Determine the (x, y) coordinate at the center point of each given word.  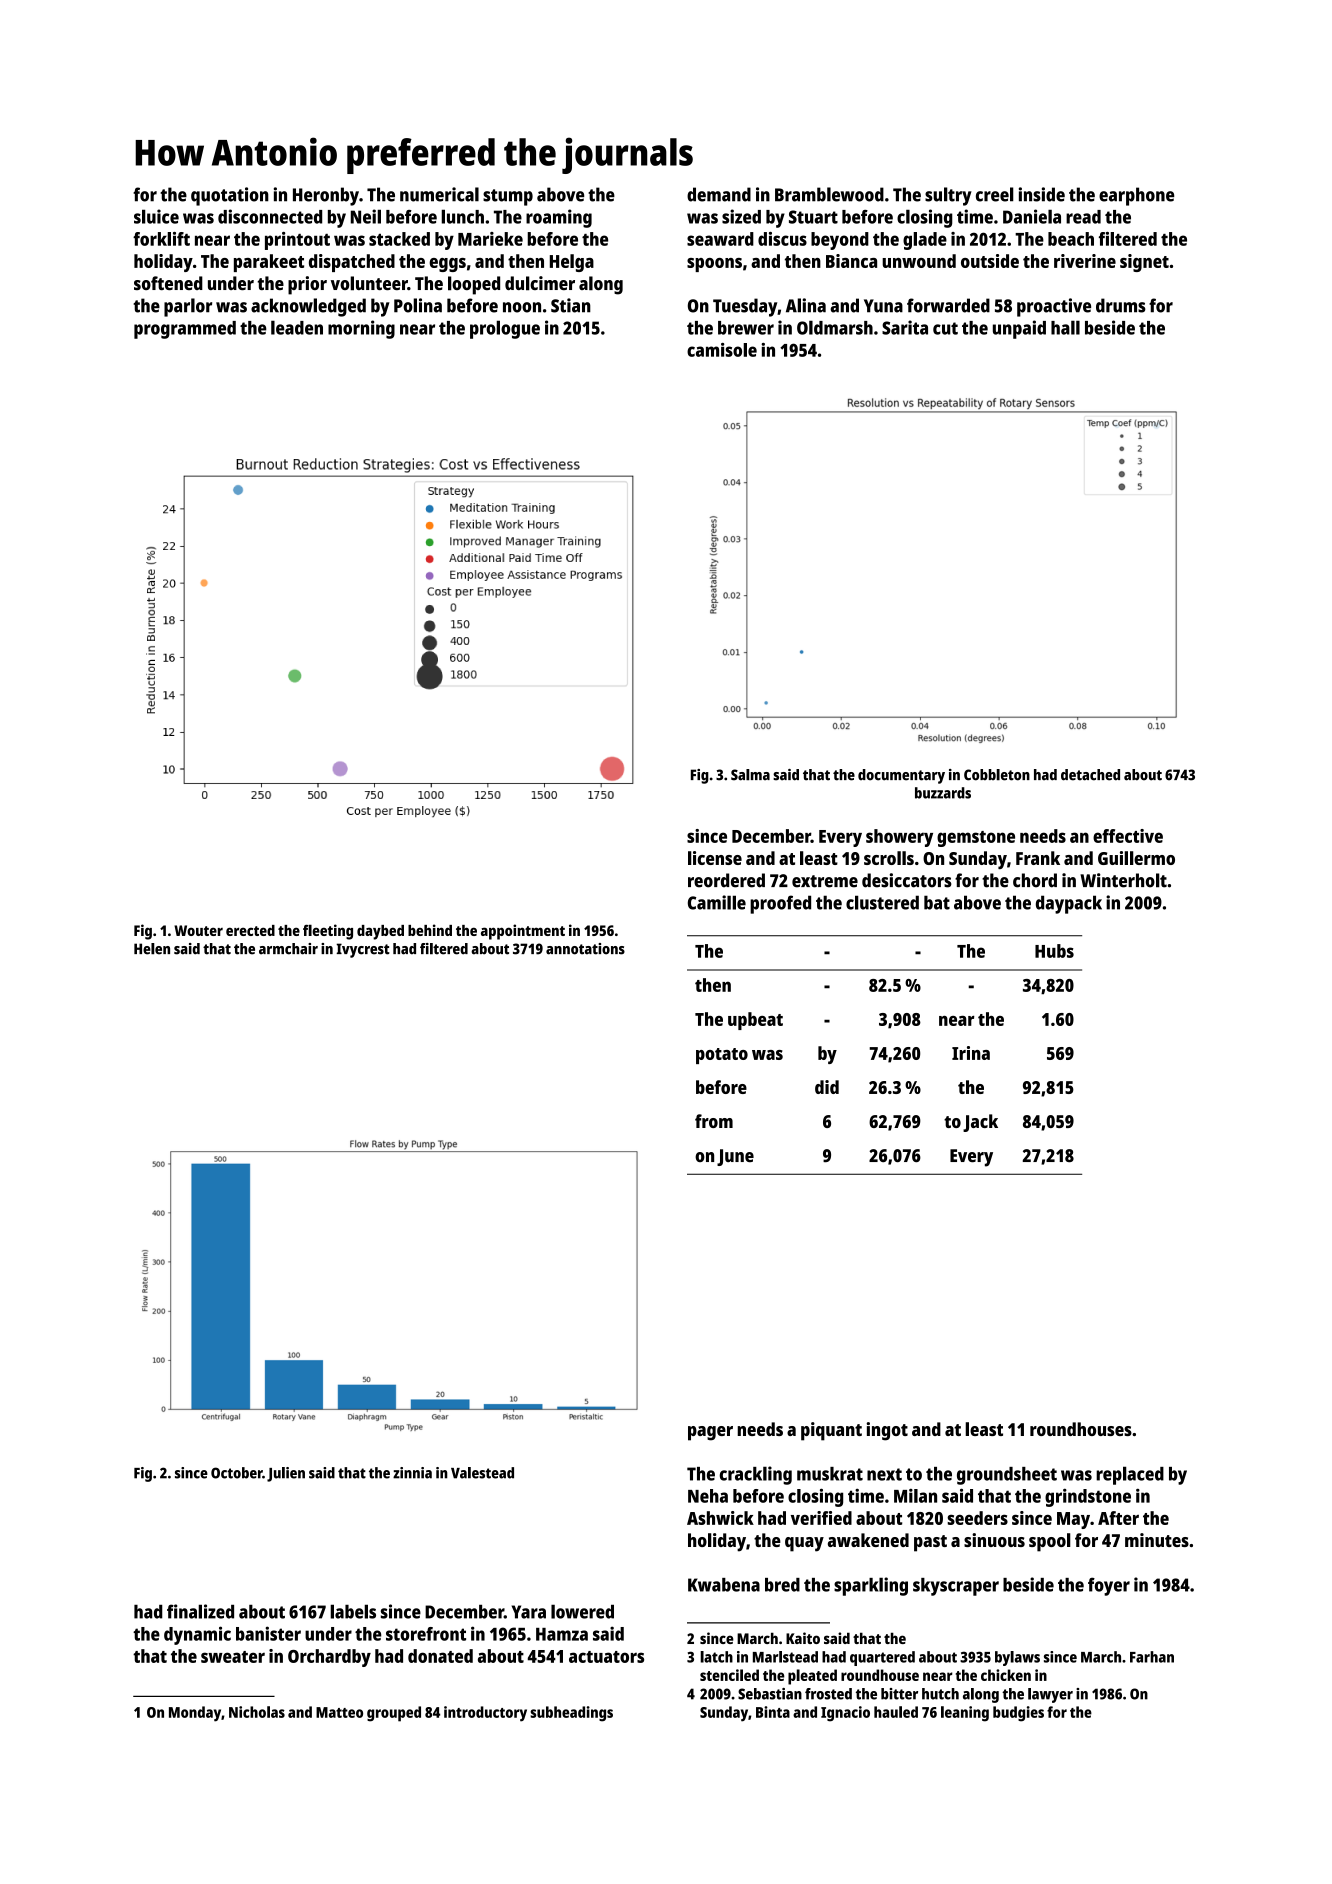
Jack (980, 1123)
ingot (887, 1431)
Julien (286, 1474)
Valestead (482, 1473)
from (714, 1121)
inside (1042, 194)
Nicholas (257, 1712)
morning (361, 329)
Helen (152, 949)
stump (508, 197)
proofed (780, 904)
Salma (750, 775)
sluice (156, 216)
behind (430, 930)
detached (1090, 775)
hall (1065, 327)
